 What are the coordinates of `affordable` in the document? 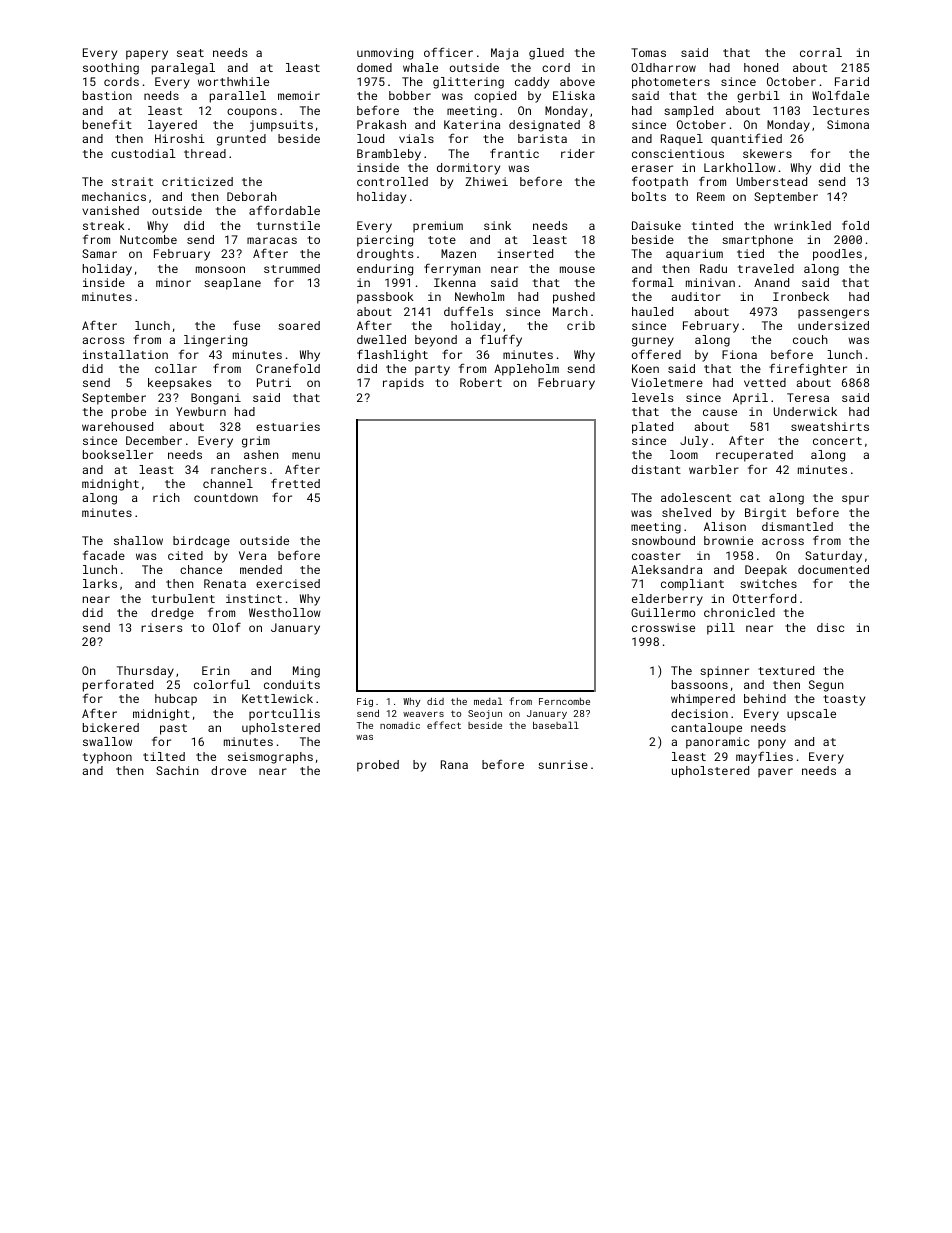 It's located at (284, 210).
